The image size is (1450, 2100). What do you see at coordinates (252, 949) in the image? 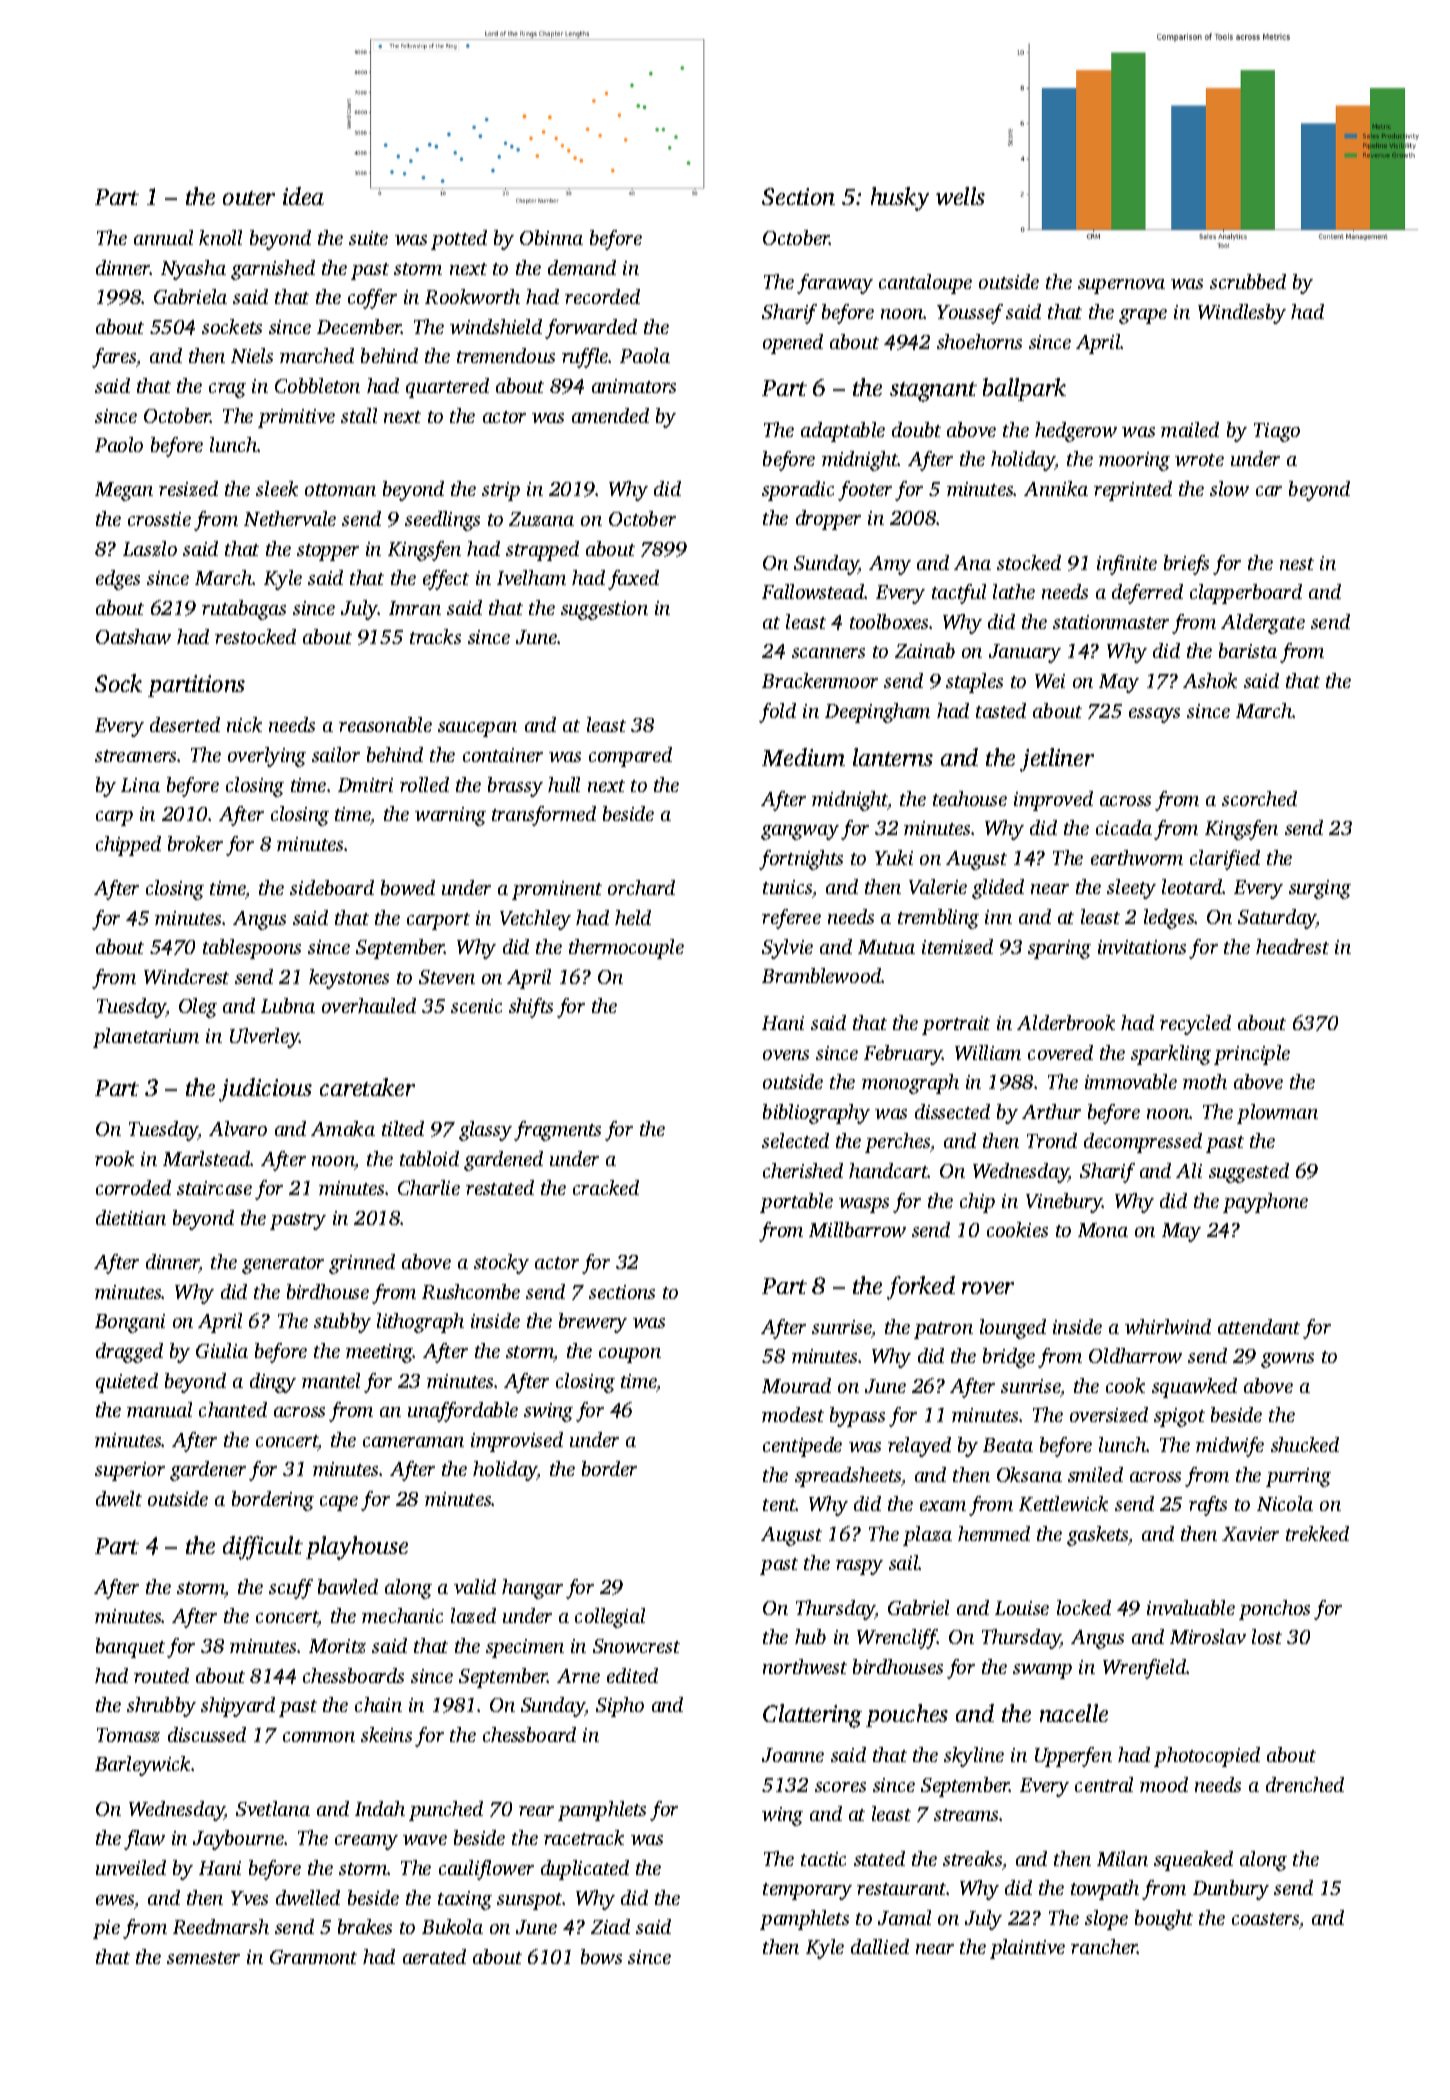
I see `tablespoons` at bounding box center [252, 949].
